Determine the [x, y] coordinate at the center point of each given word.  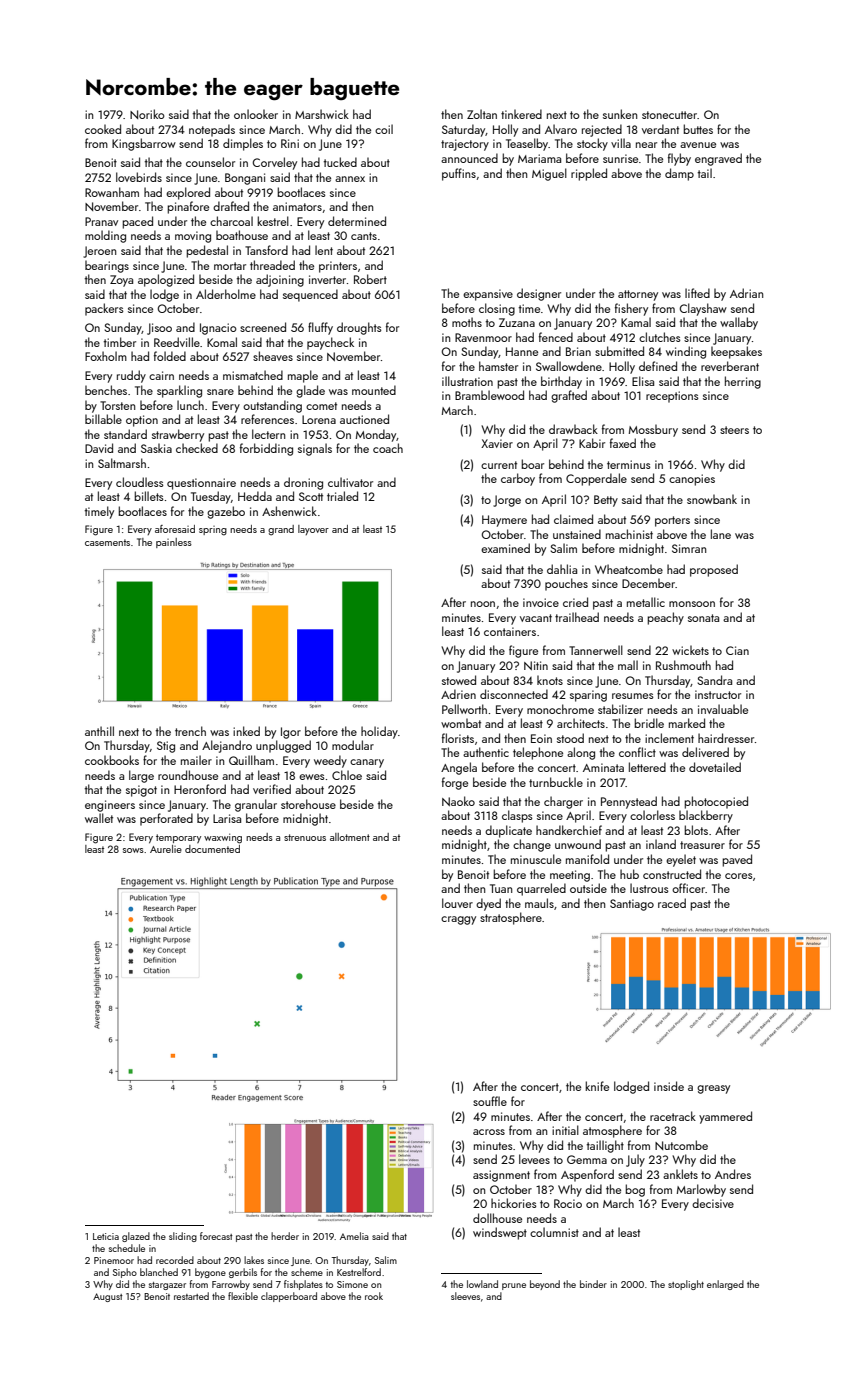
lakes [254, 1260]
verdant [660, 129]
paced [137, 222]
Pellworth [464, 709]
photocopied [716, 802]
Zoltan [482, 114]
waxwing [223, 838]
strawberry [178, 435]
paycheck [330, 343]
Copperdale [596, 479]
